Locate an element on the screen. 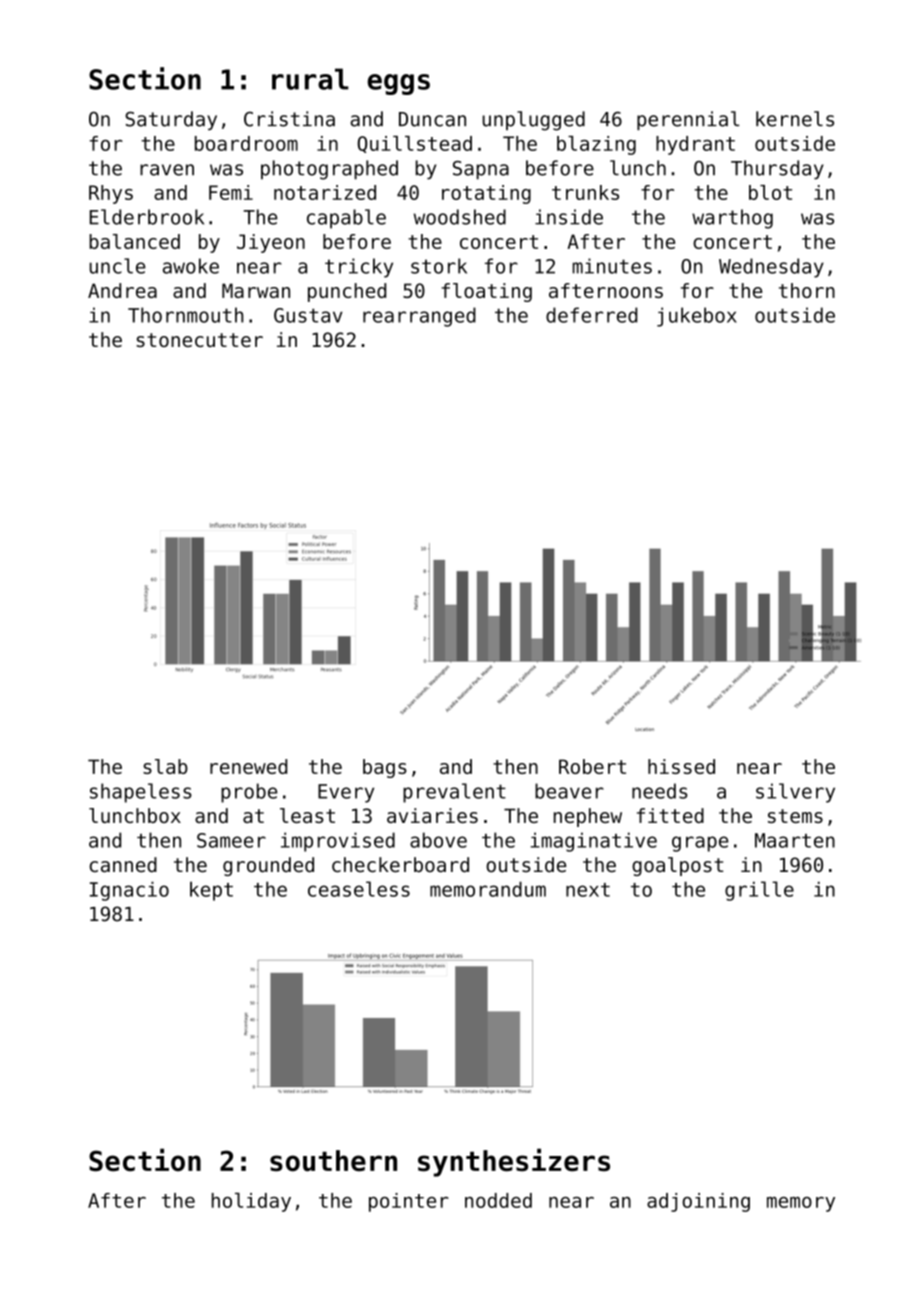 The image size is (924, 1314). southern is located at coordinates (333, 1161).
